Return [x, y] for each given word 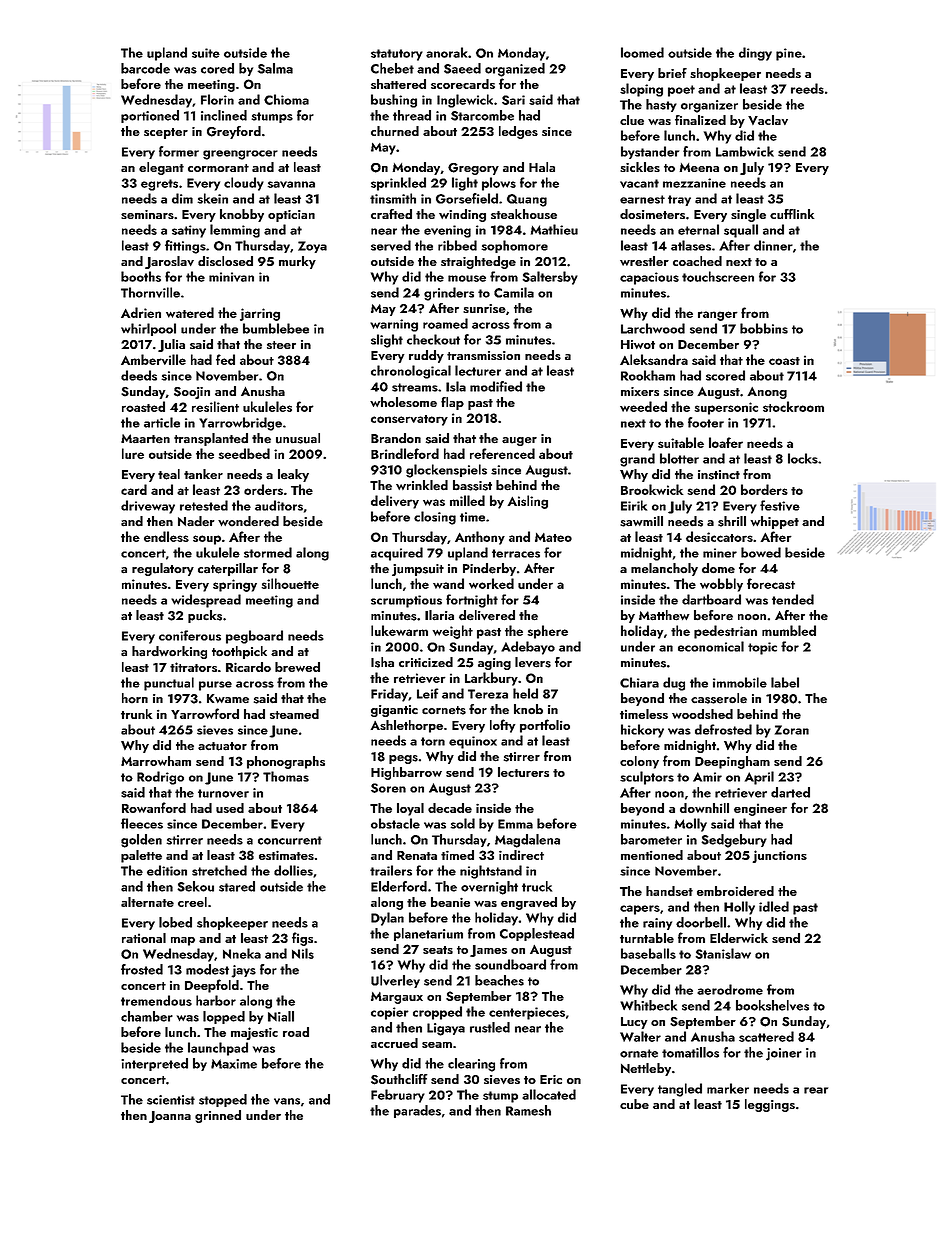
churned [395, 131]
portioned [150, 116]
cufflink [792, 214]
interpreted [154, 1064]
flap [452, 403]
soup [207, 540]
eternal [698, 229]
